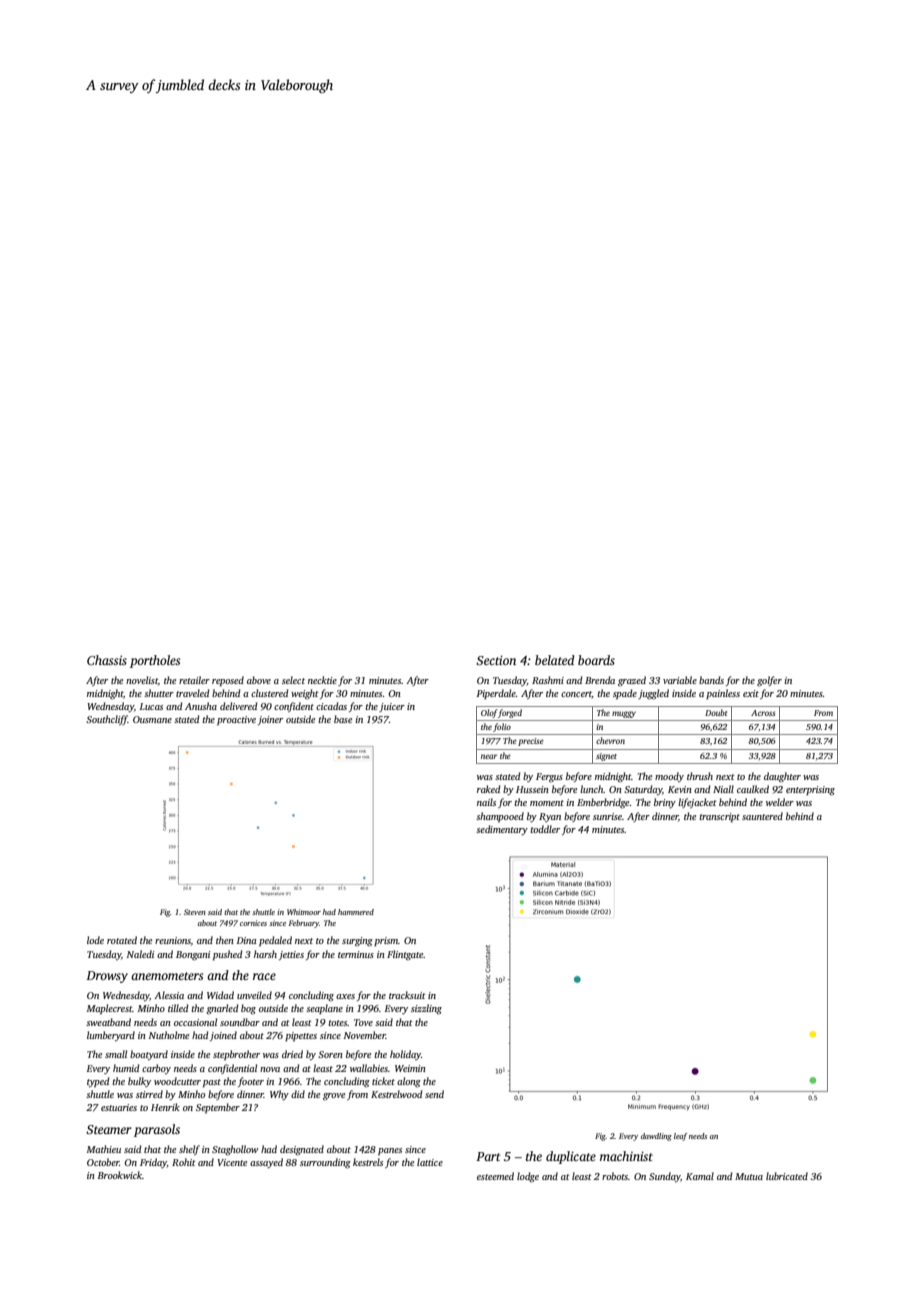 The height and width of the image is (1308, 924). What do you see at coordinates (486, 802) in the image?
I see `nails` at bounding box center [486, 802].
